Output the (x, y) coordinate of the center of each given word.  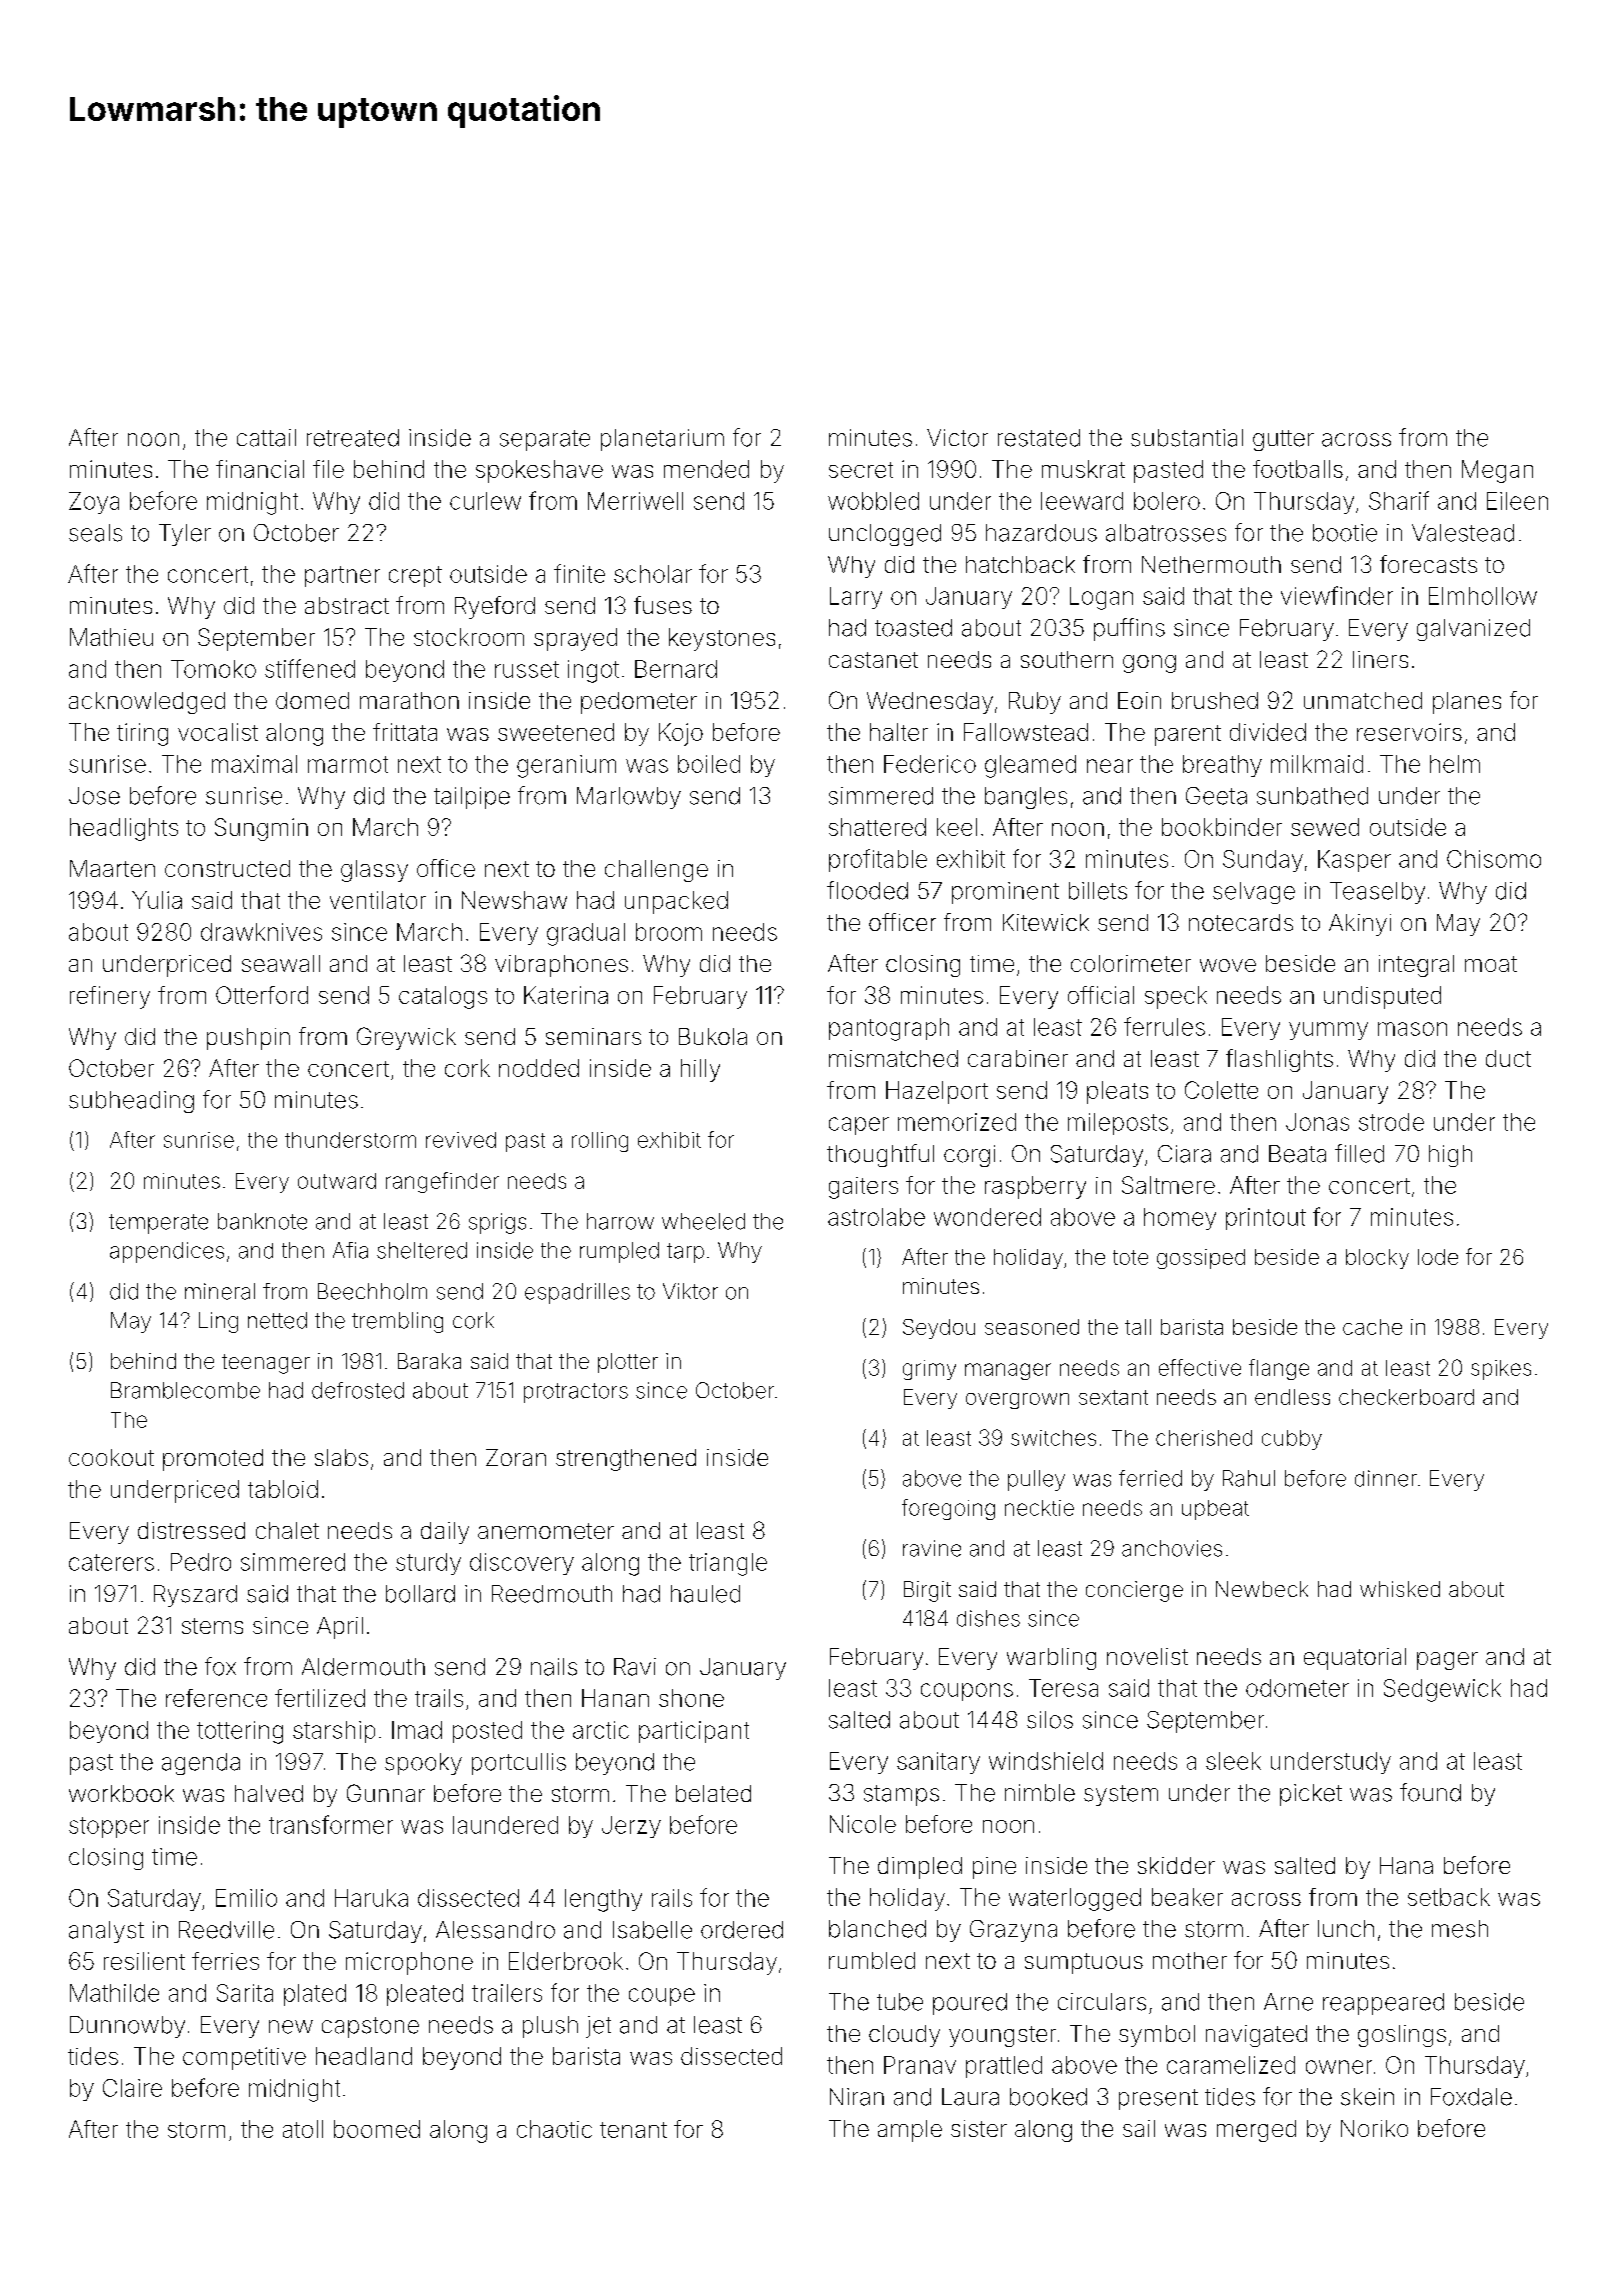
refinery (110, 997)
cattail (266, 438)
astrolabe (876, 1217)
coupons (967, 1692)
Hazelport (937, 1092)
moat (1491, 964)
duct (1508, 1058)
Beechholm (372, 1291)
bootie (1345, 533)
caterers (111, 1562)
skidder (1176, 1865)
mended (706, 469)
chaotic (554, 2129)
